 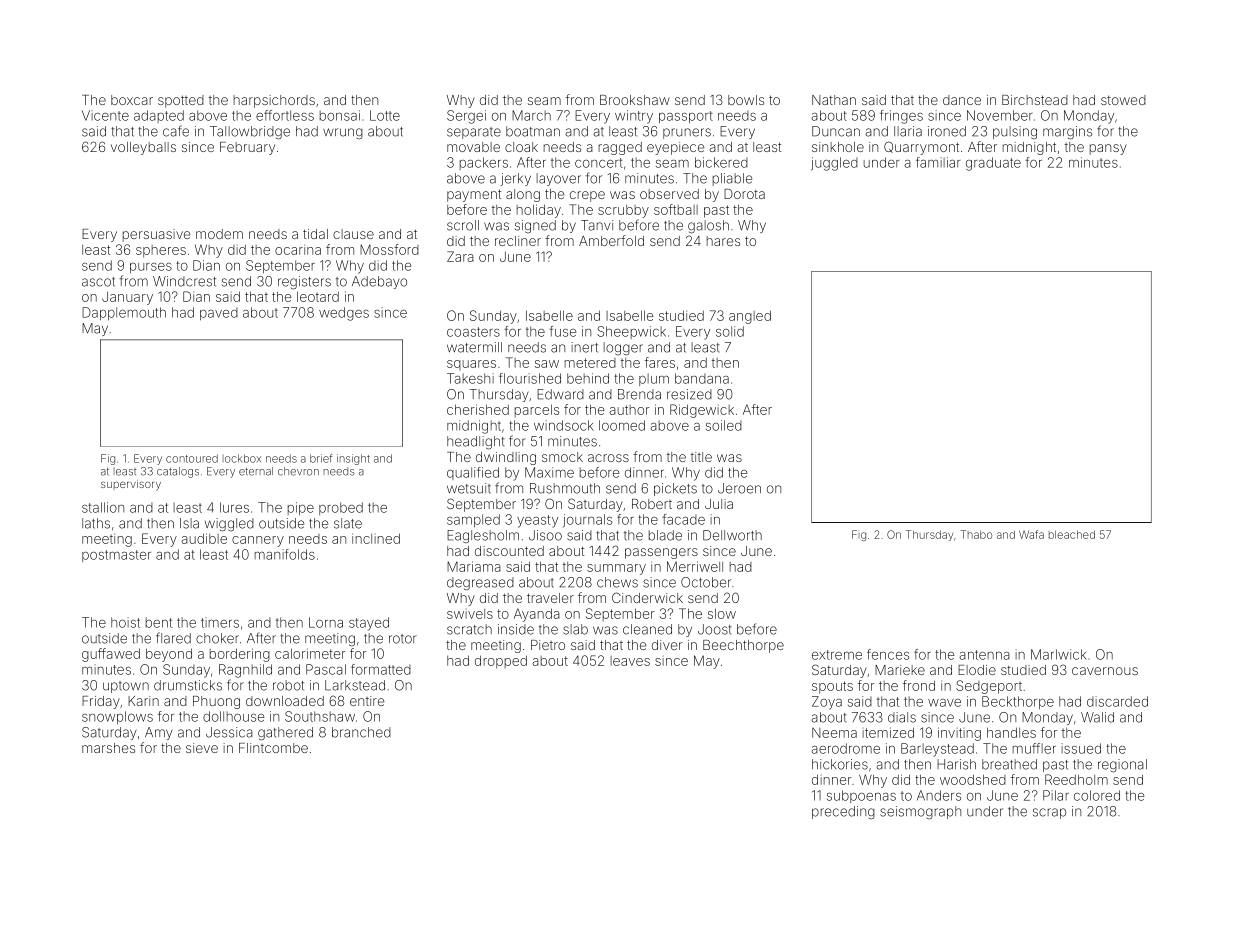 What do you see at coordinates (274, 101) in the image?
I see `harpsichords` at bounding box center [274, 101].
